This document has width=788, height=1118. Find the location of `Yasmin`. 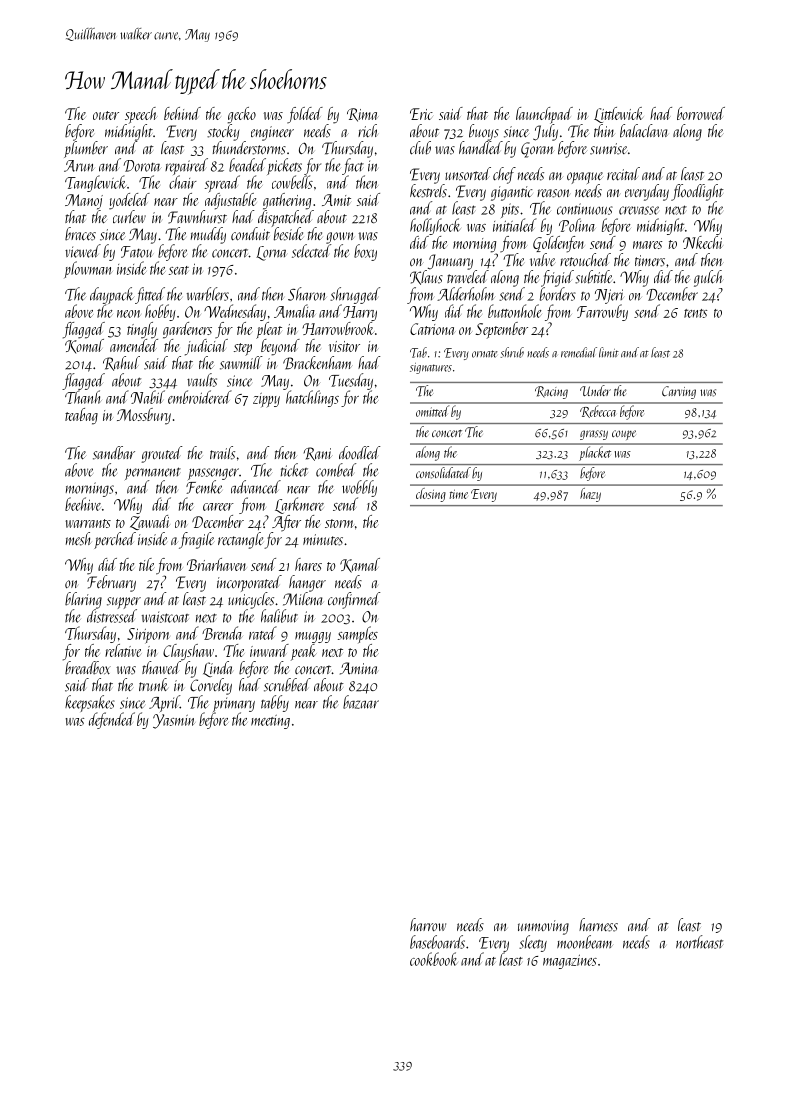

Yasmin is located at coordinates (174, 721).
